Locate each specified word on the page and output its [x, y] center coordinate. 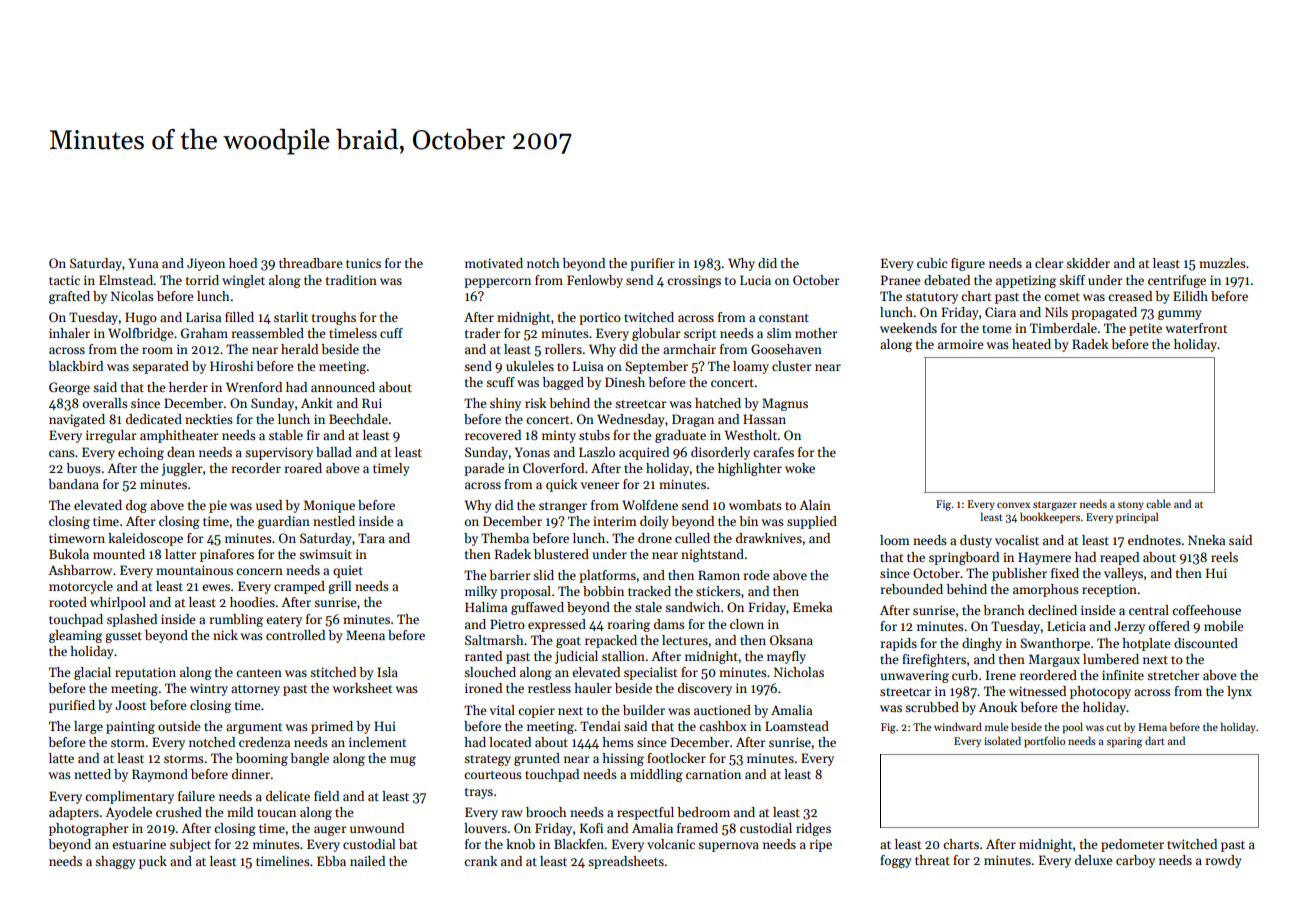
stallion [623, 656]
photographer [89, 829]
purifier [652, 264]
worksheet [362, 688]
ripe [820, 845]
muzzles [1222, 263]
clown [747, 624]
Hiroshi [231, 366]
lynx [1239, 692]
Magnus [785, 404]
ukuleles [530, 366]
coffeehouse [1206, 610]
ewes [216, 587]
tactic [64, 280]
